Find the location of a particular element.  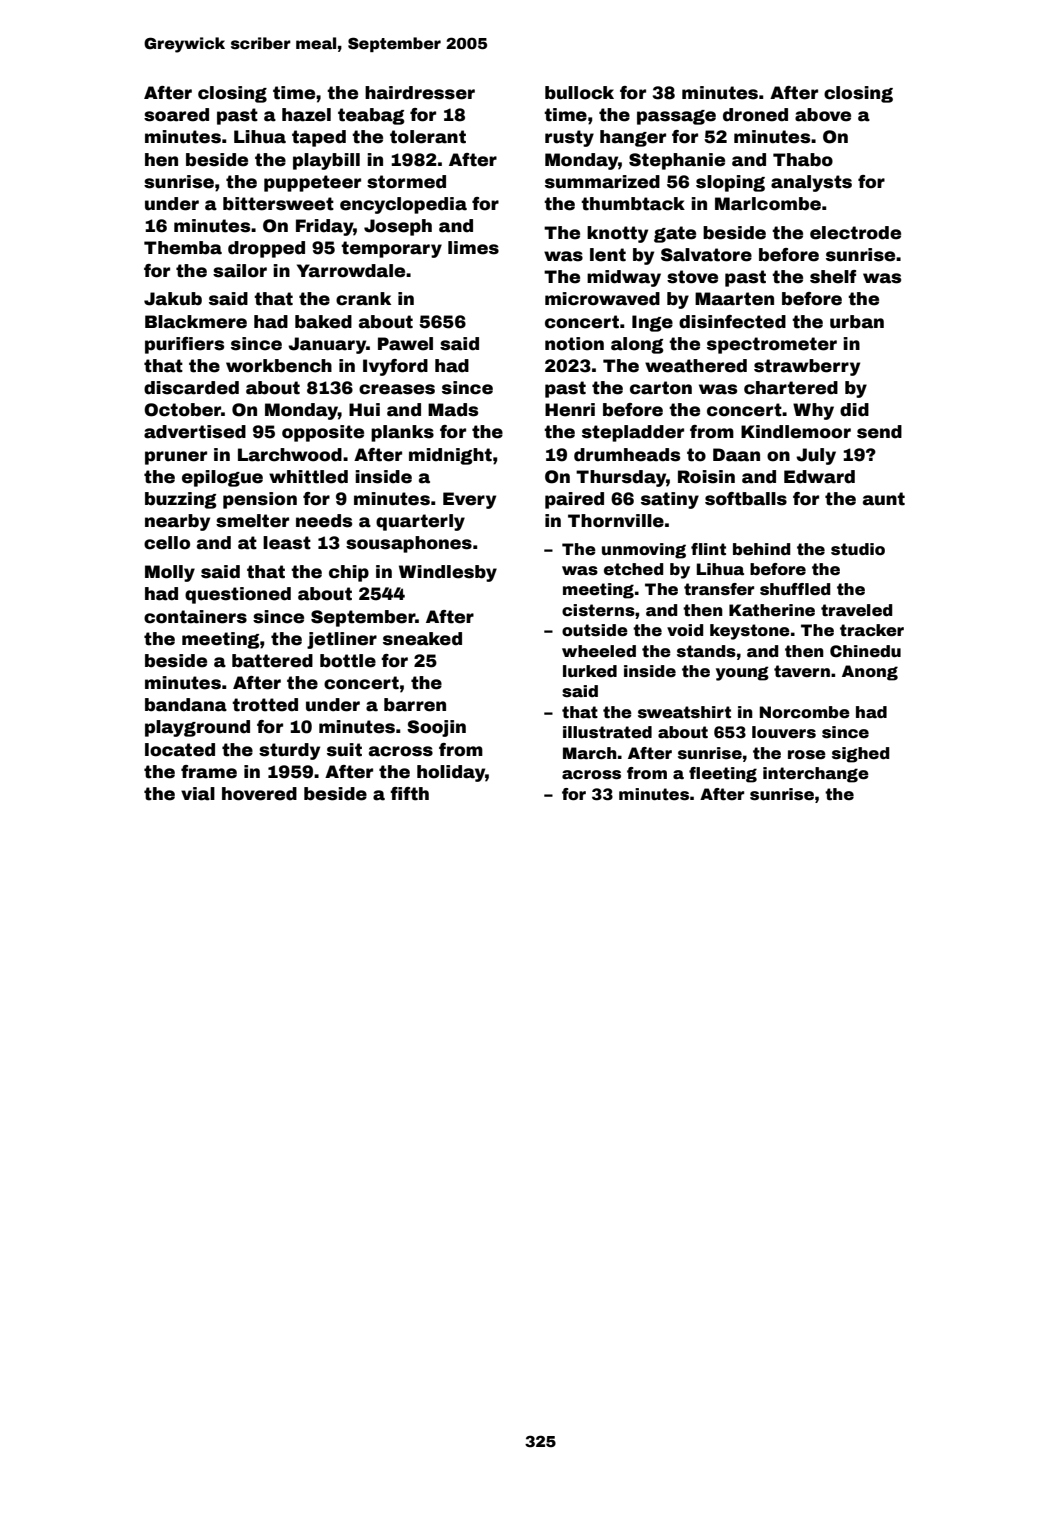

located is located at coordinates (180, 750).
